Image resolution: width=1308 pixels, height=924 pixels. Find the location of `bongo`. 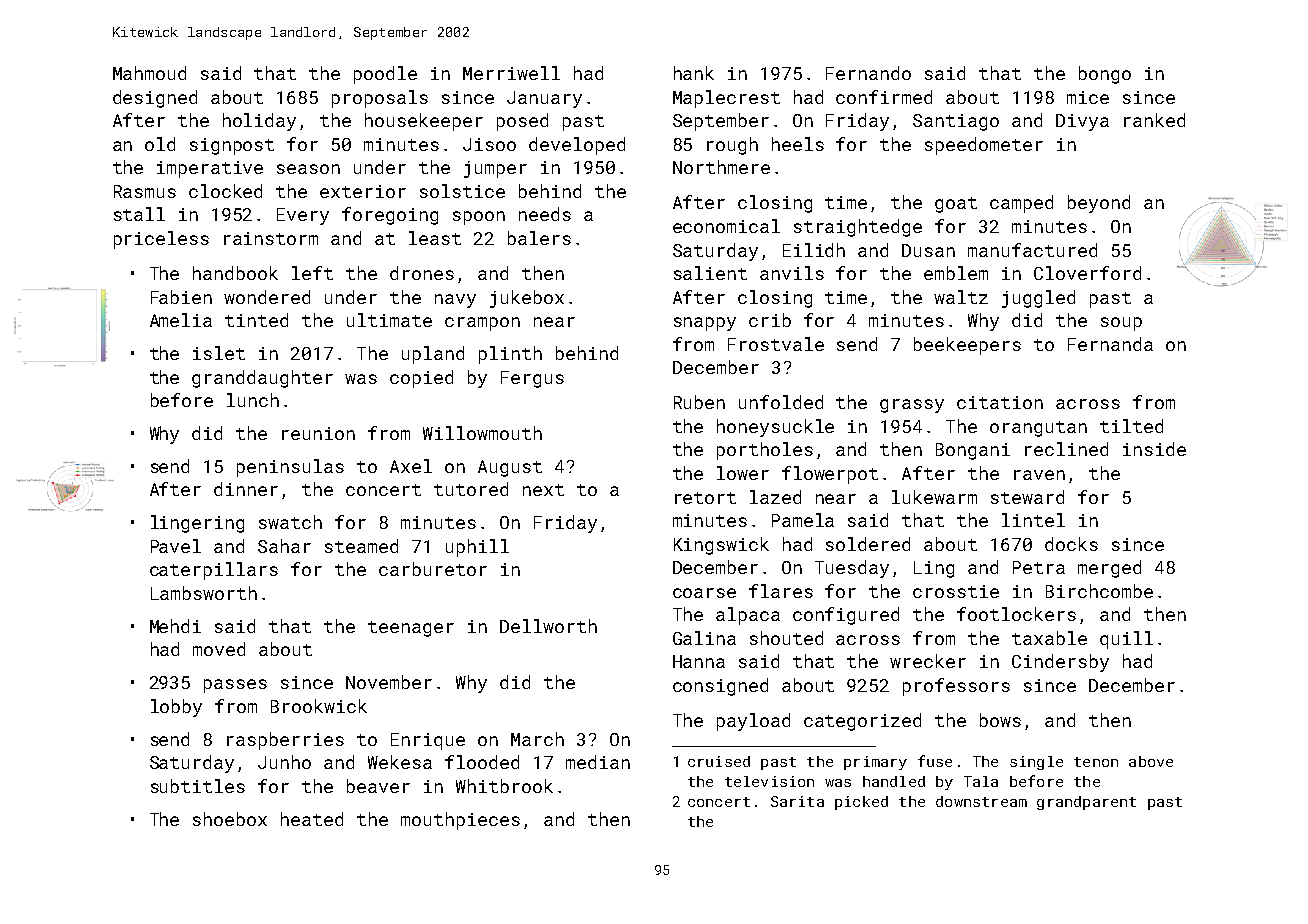

bongo is located at coordinates (1105, 75).
